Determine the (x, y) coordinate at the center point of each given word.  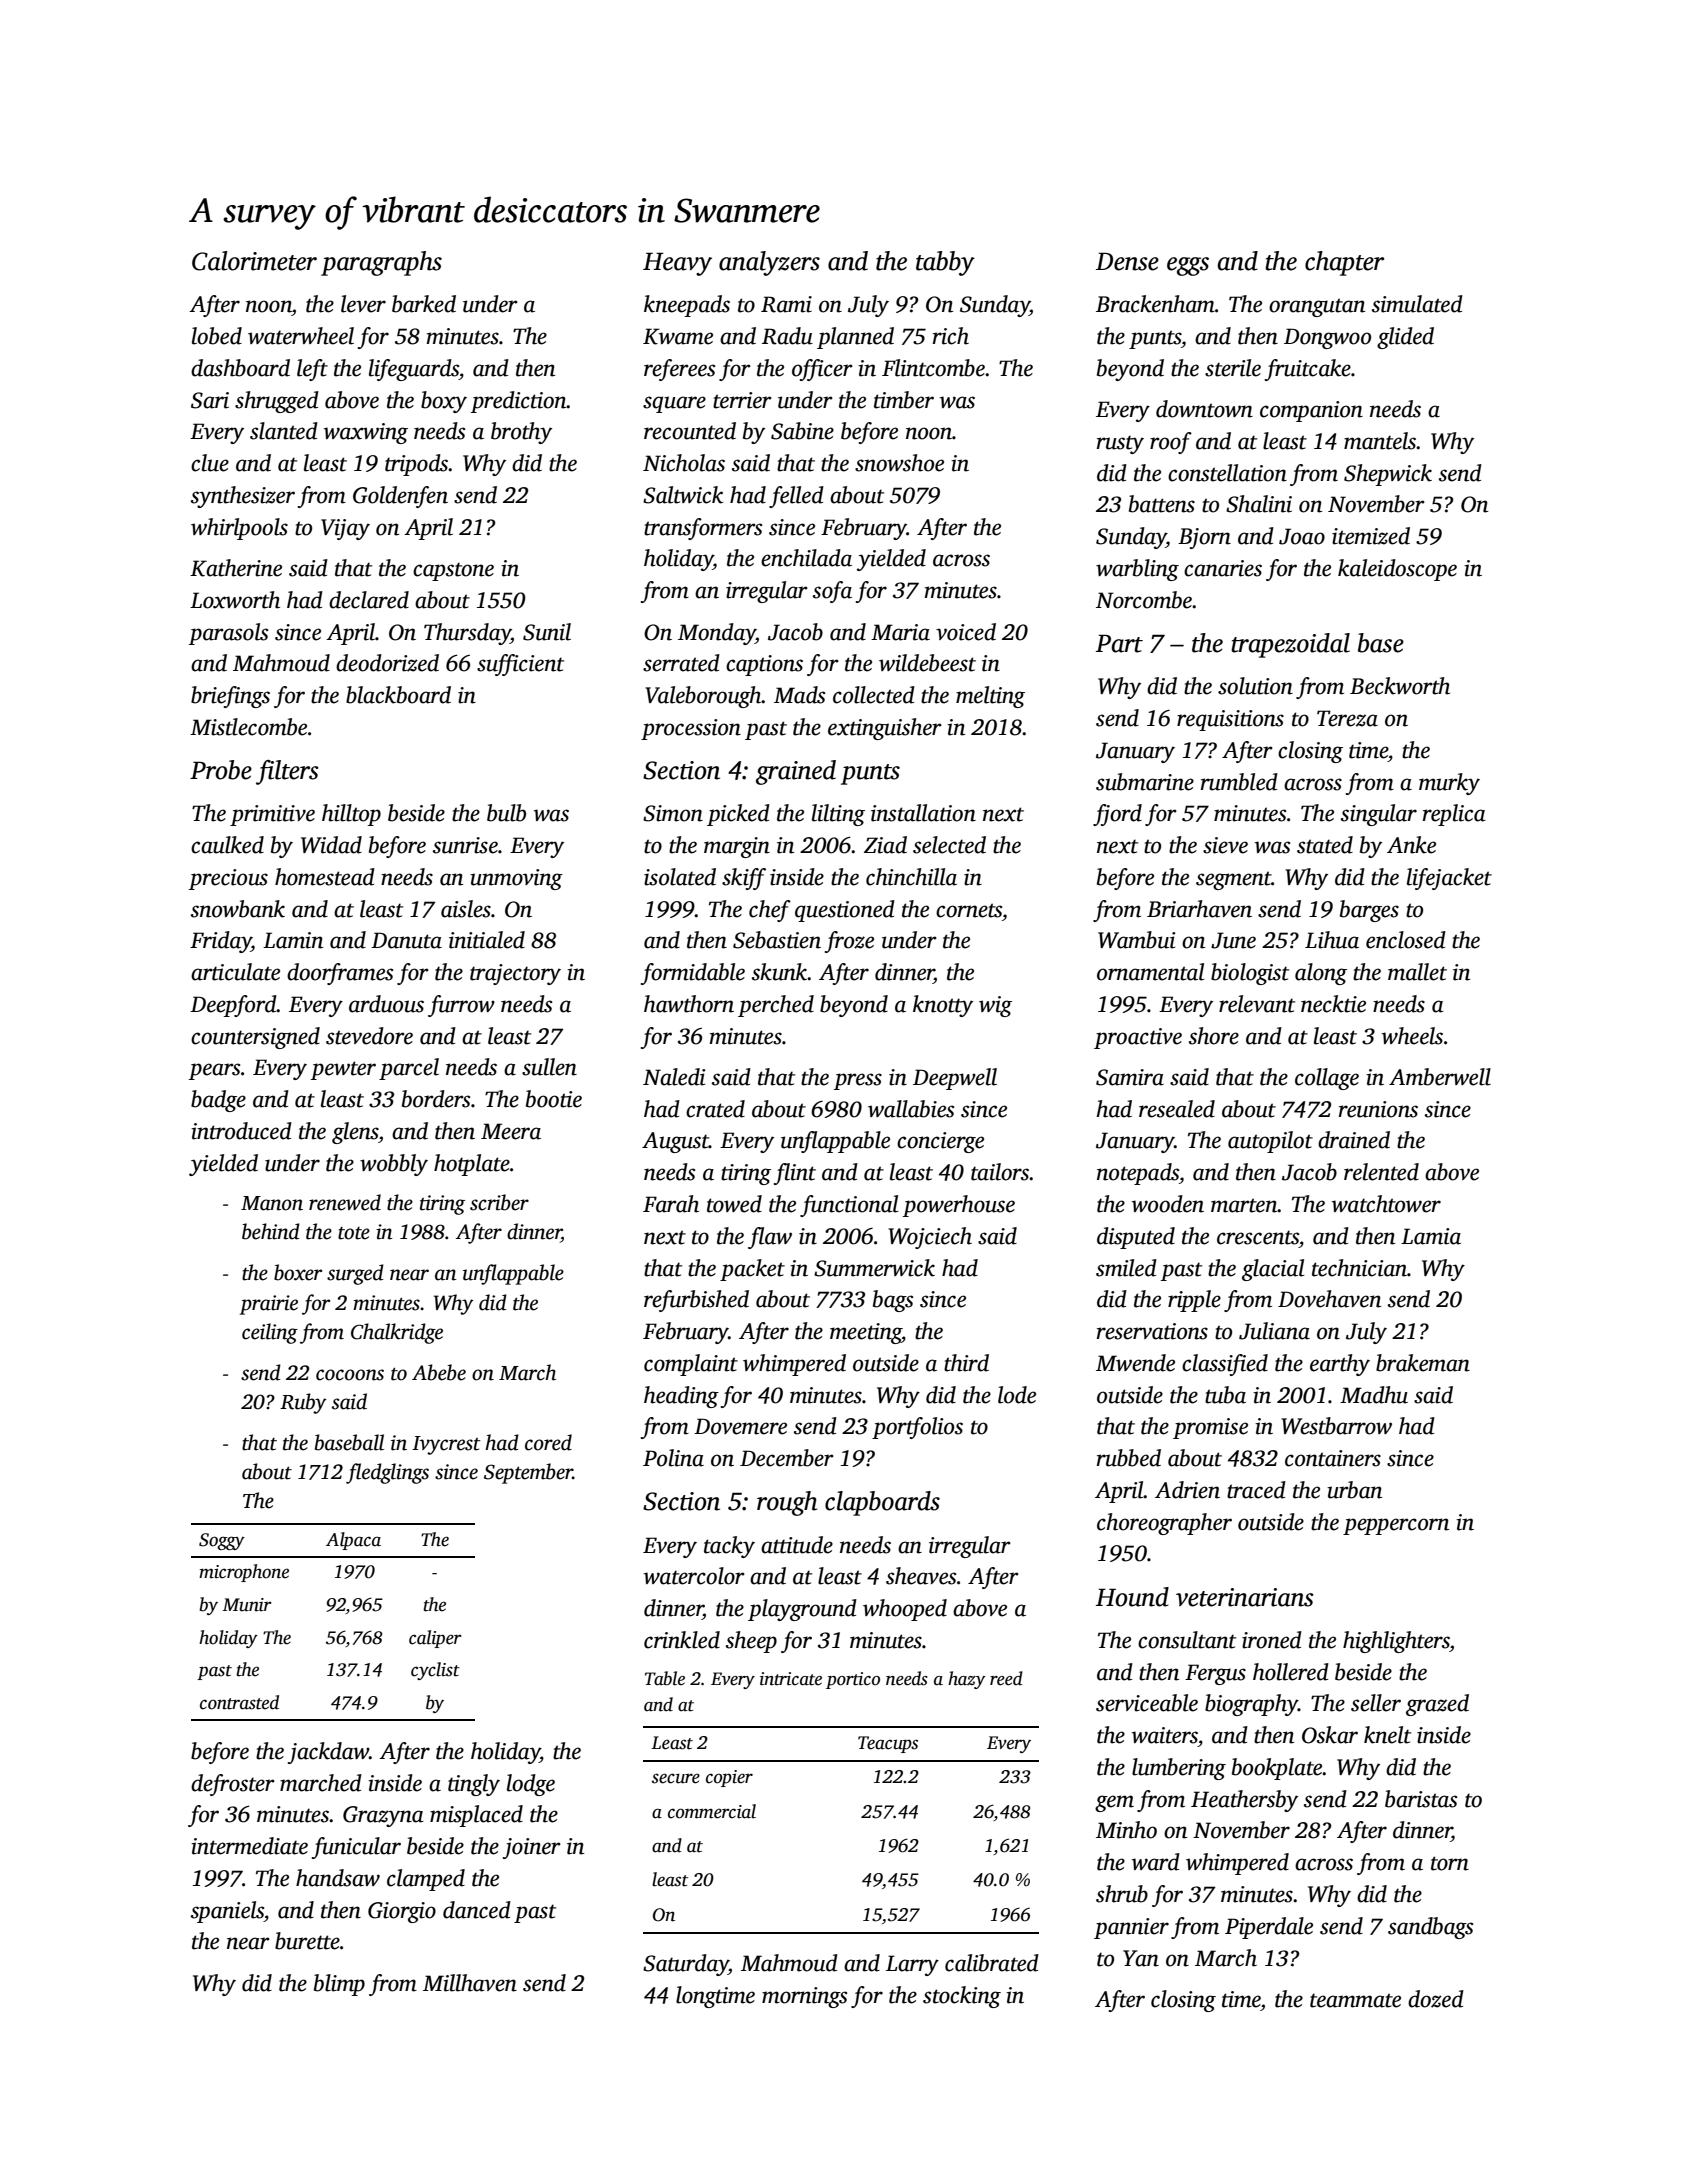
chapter (1344, 263)
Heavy (677, 264)
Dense (1127, 261)
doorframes (340, 974)
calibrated (992, 1963)
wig (995, 1006)
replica (1454, 815)
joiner (532, 1848)
